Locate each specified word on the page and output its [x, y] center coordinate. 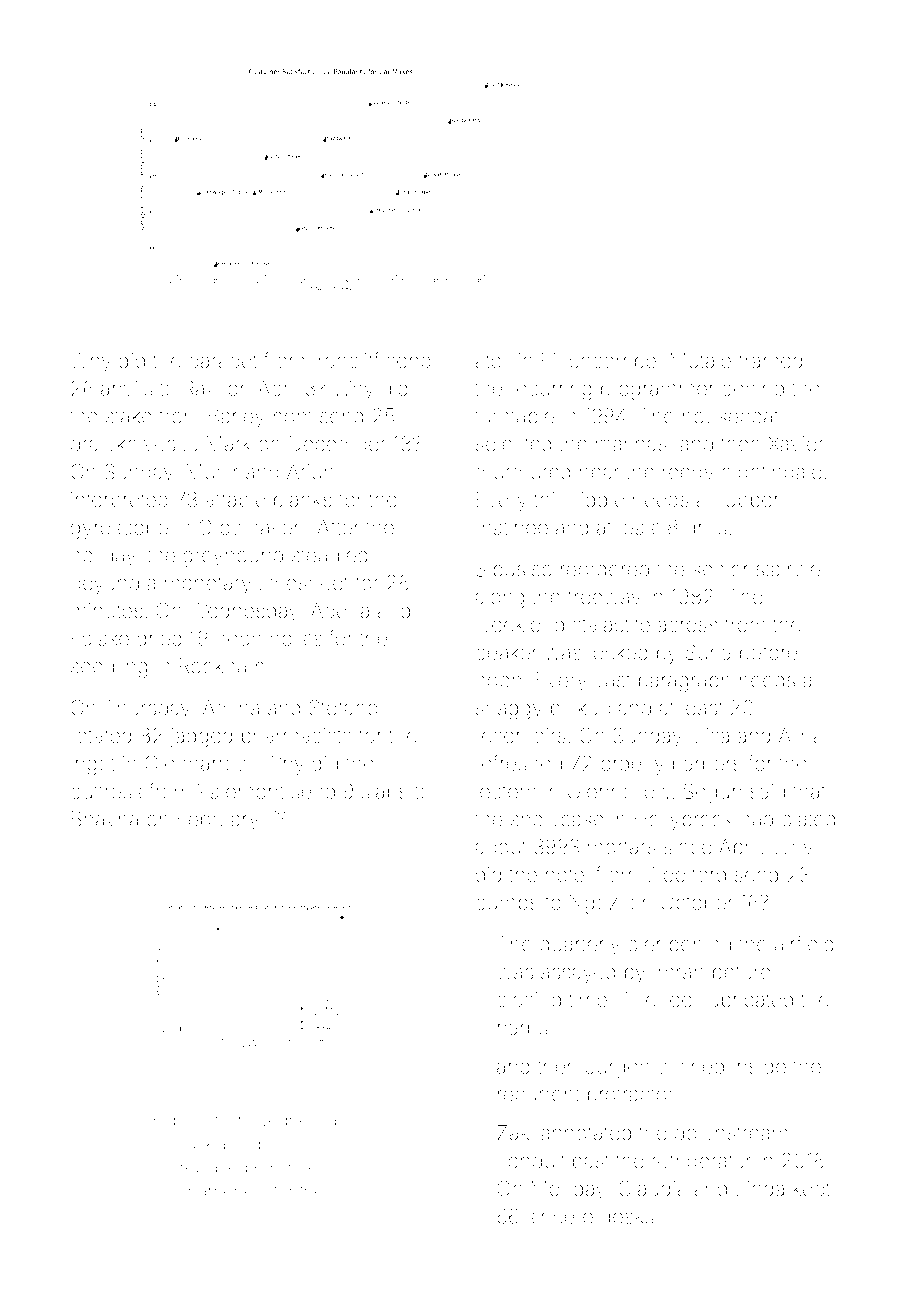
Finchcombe [599, 360]
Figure [178, 1121]
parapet [223, 363]
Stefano [344, 707]
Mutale [701, 360]
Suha [708, 652]
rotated [101, 735]
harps [522, 1029]
